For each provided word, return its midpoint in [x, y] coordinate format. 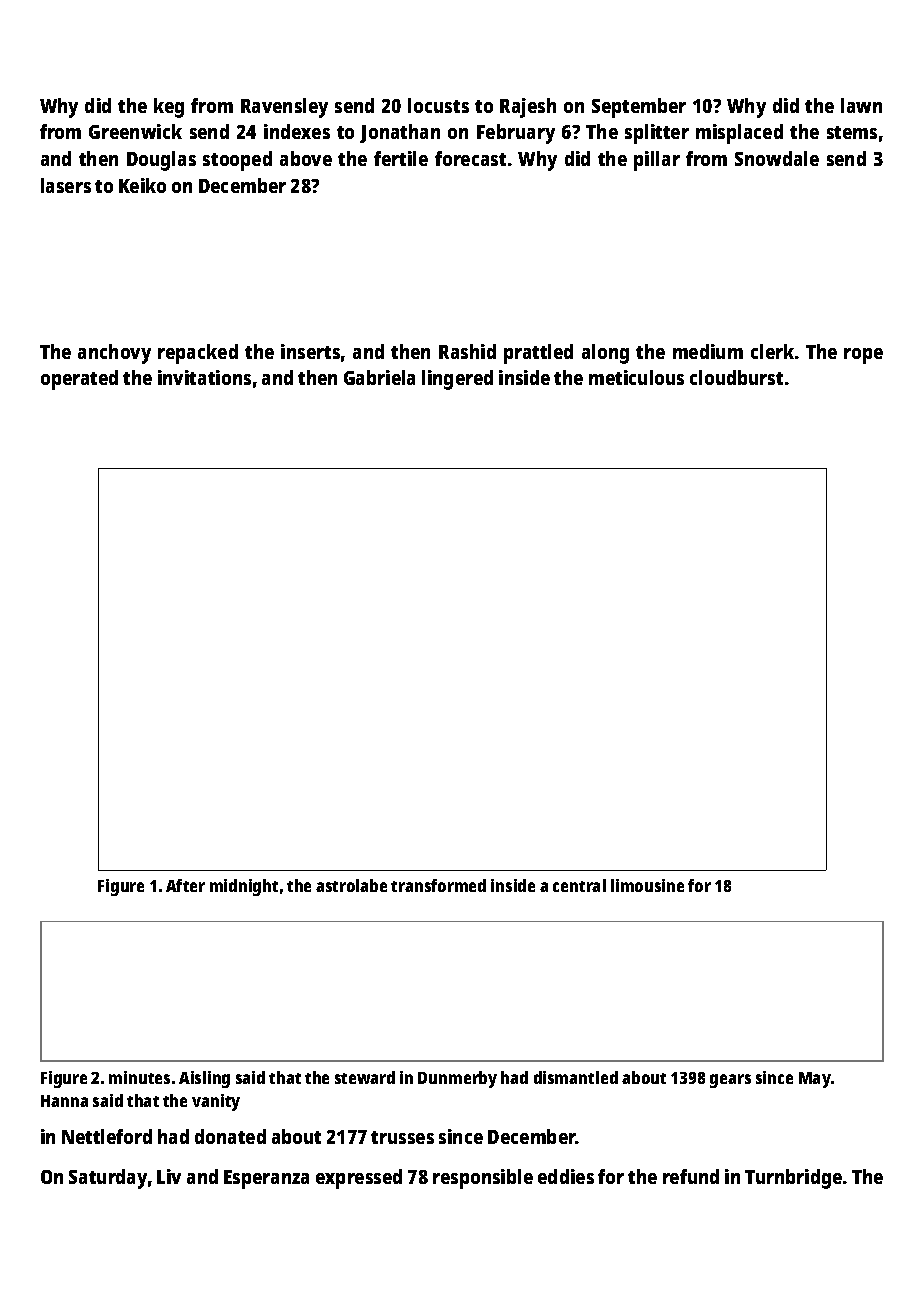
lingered [457, 380]
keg [169, 108]
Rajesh [528, 108]
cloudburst [736, 377]
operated [79, 380]
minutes [139, 1077]
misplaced [739, 134]
